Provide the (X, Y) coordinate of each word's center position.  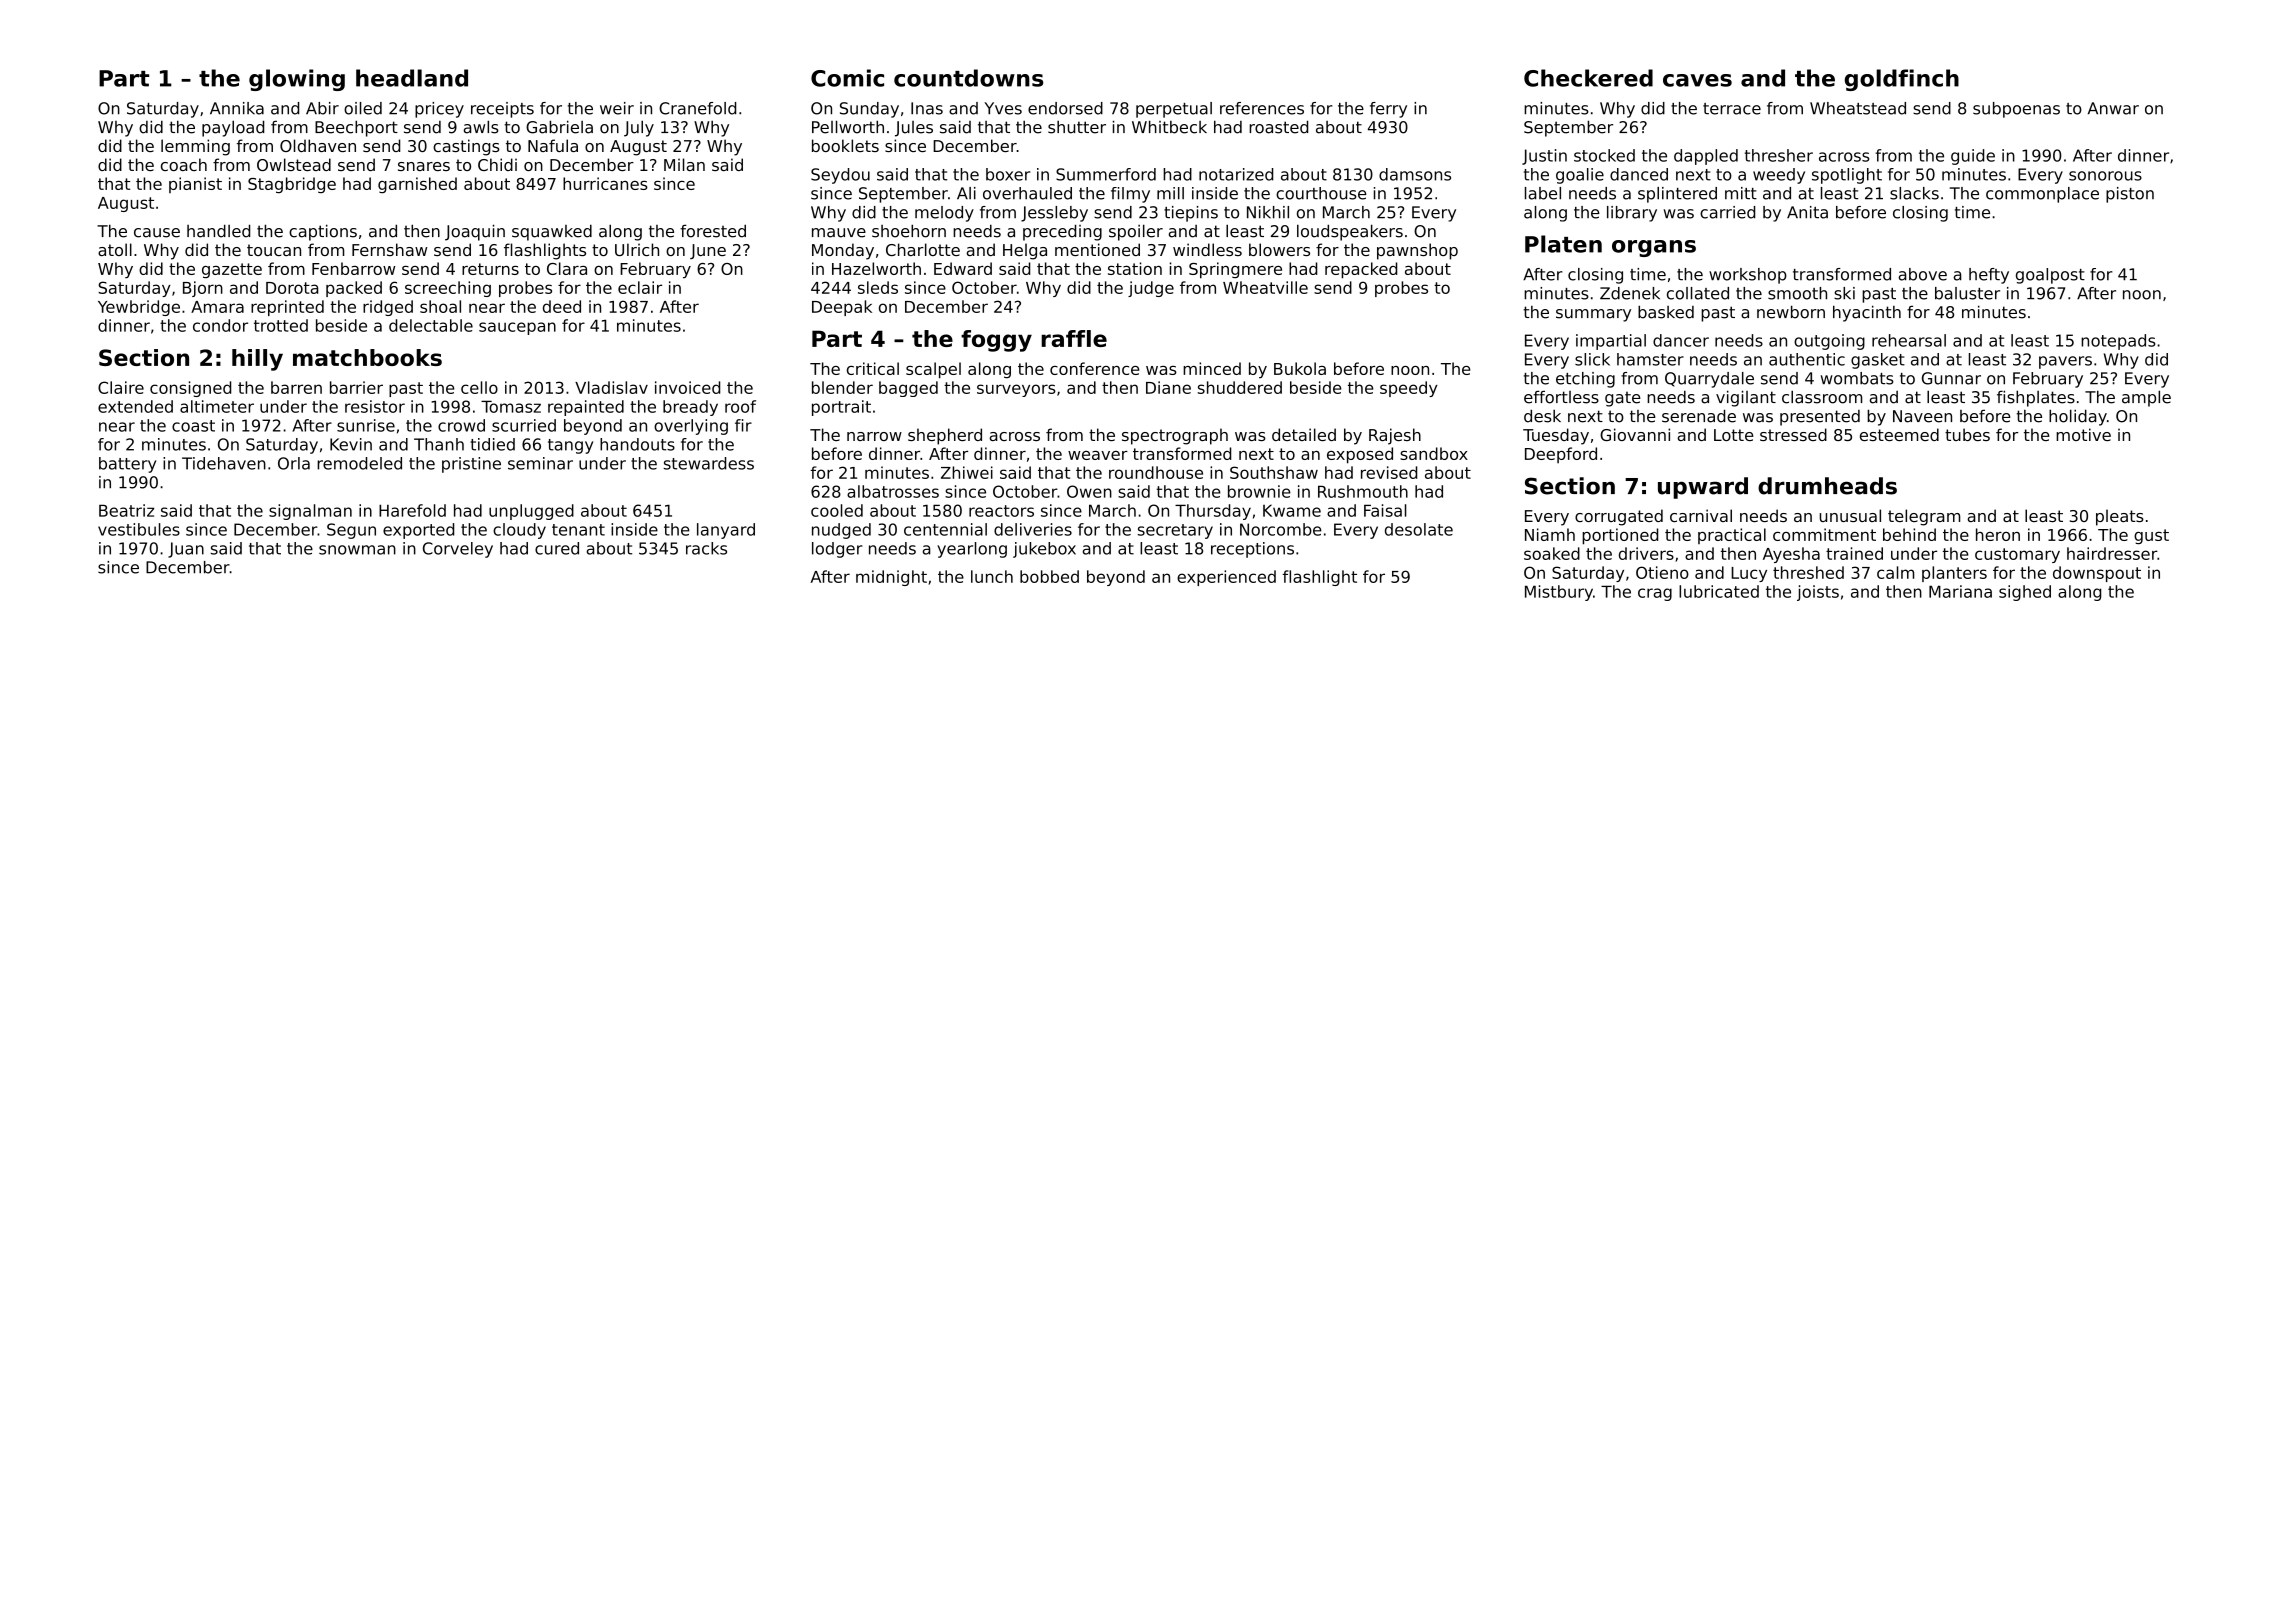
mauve (839, 233)
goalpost (2050, 276)
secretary (1175, 531)
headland (412, 78)
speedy (1409, 389)
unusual (1850, 515)
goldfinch (1902, 80)
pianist (195, 185)
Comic (847, 78)
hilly (257, 360)
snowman (357, 550)
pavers (2065, 362)
